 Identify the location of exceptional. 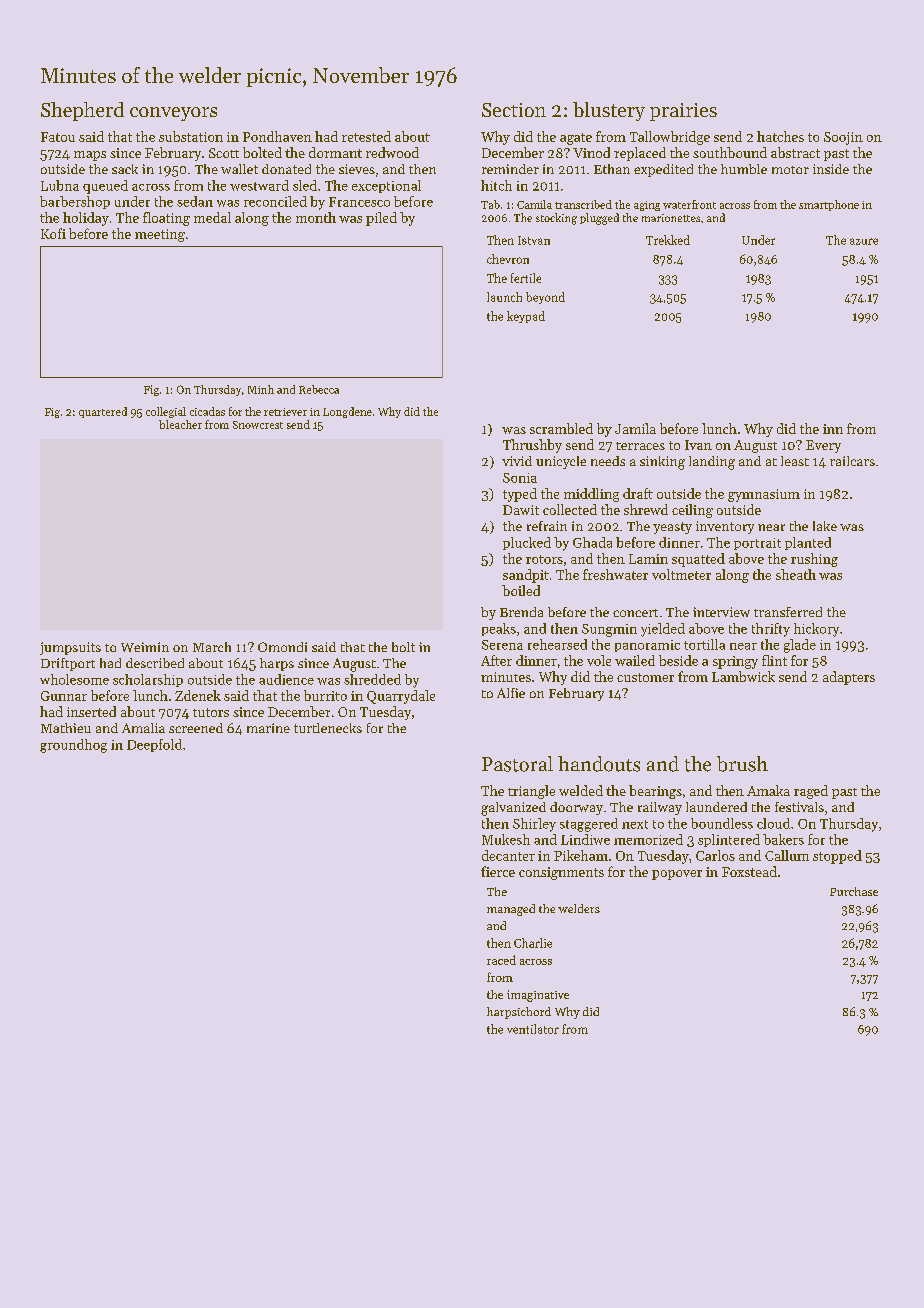
(386, 186).
